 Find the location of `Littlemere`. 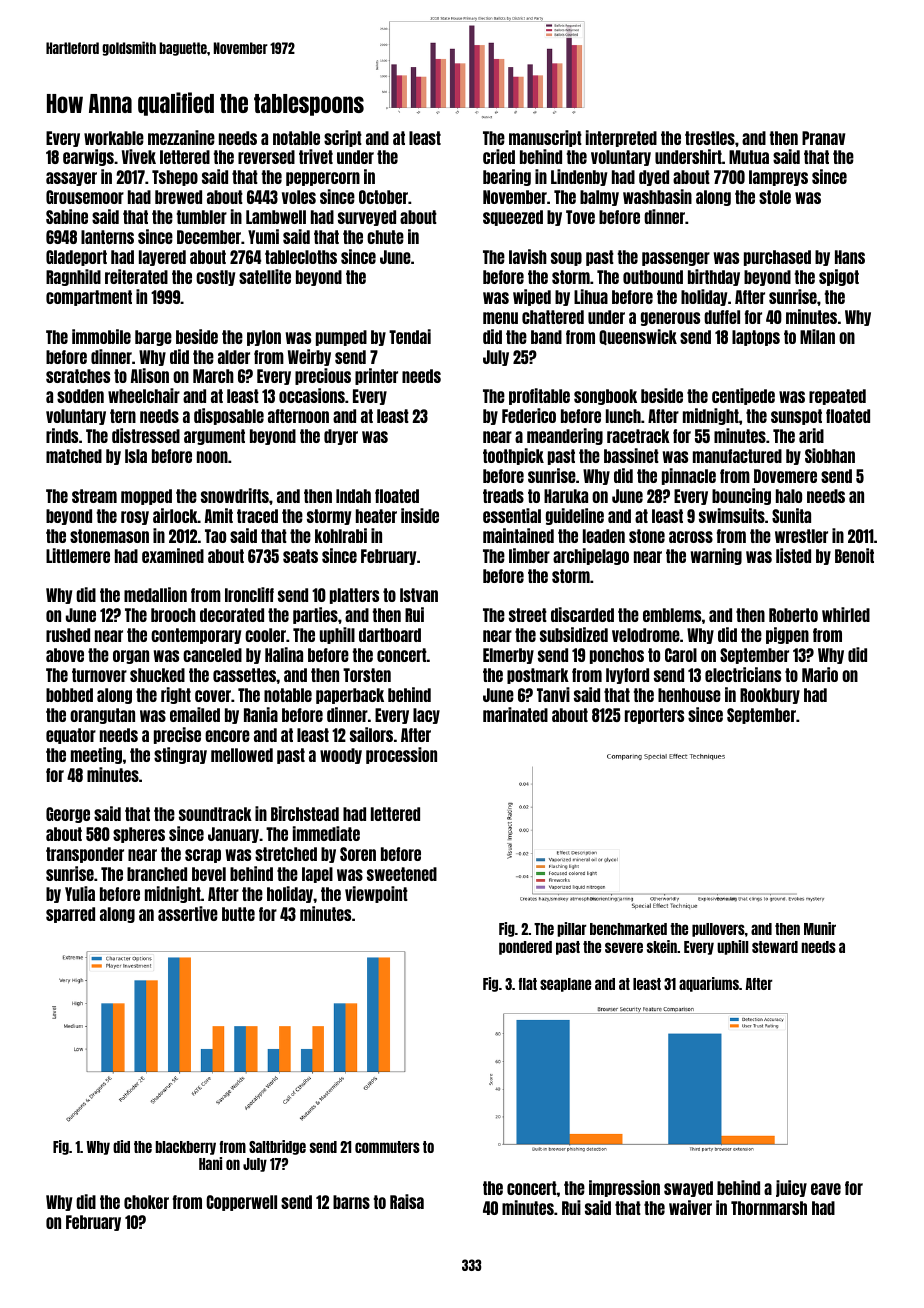

Littlemere is located at coordinates (78, 555).
